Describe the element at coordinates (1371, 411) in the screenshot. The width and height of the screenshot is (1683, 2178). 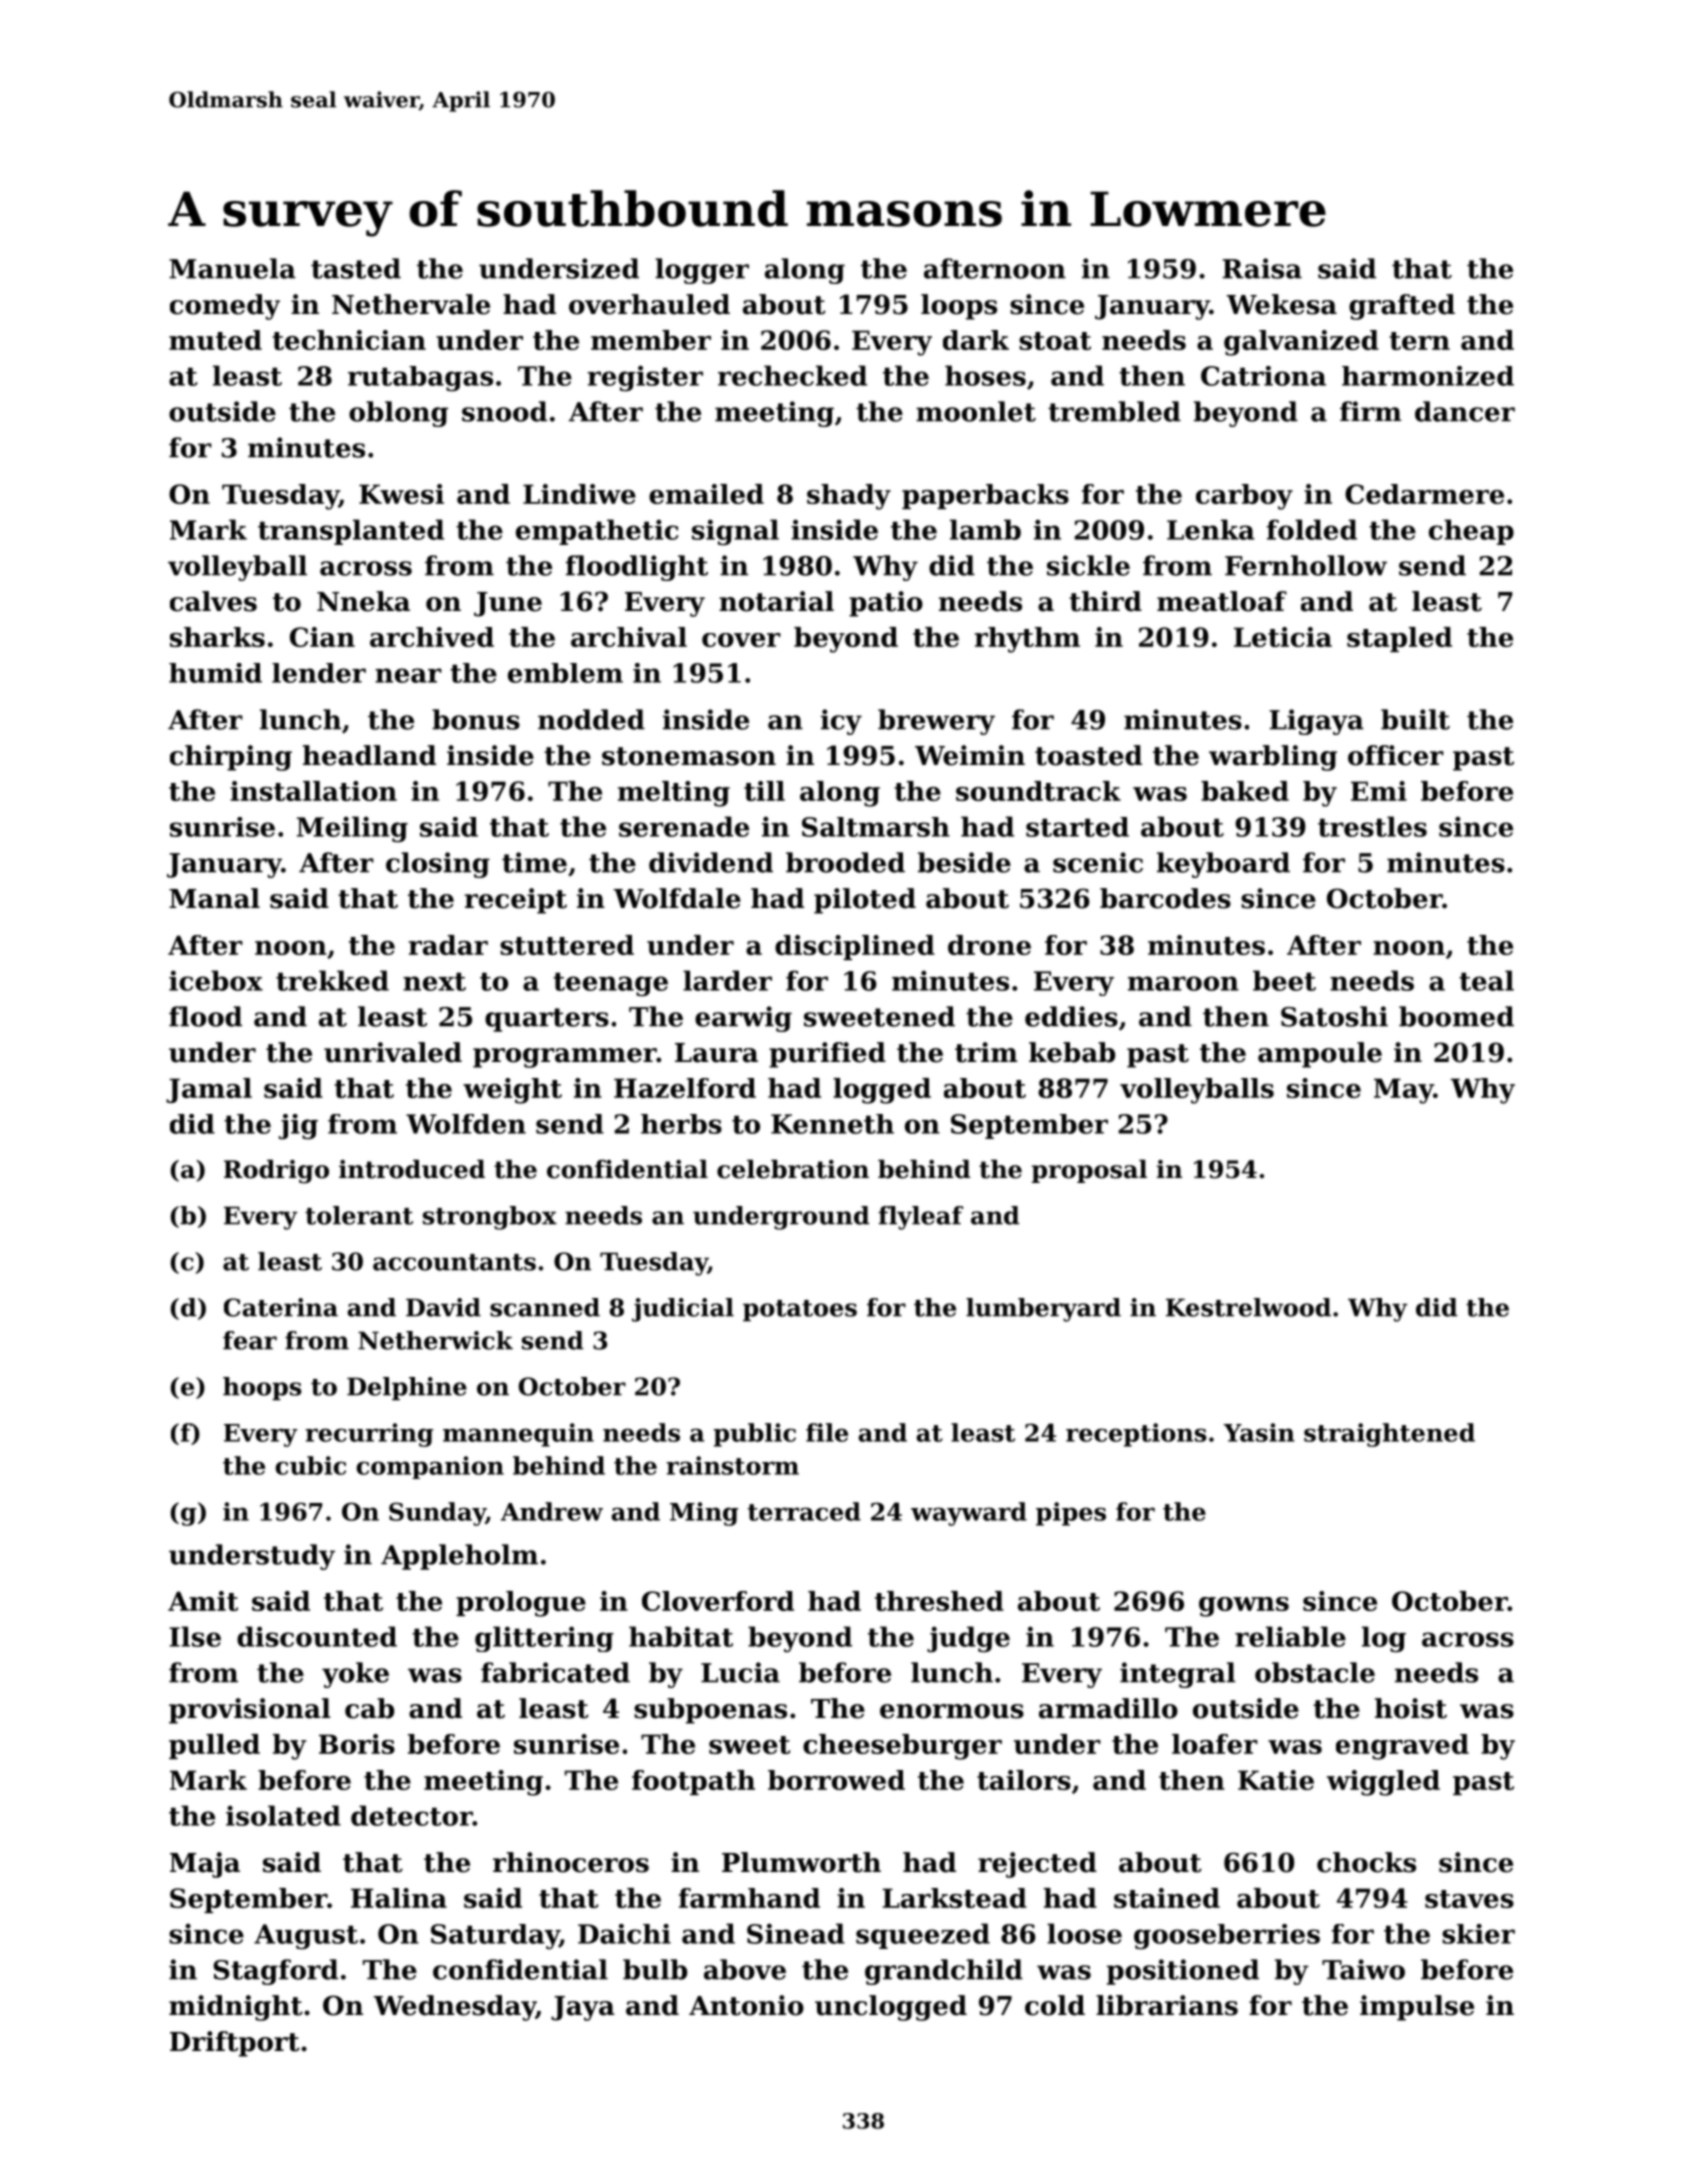
I see `firm` at that location.
